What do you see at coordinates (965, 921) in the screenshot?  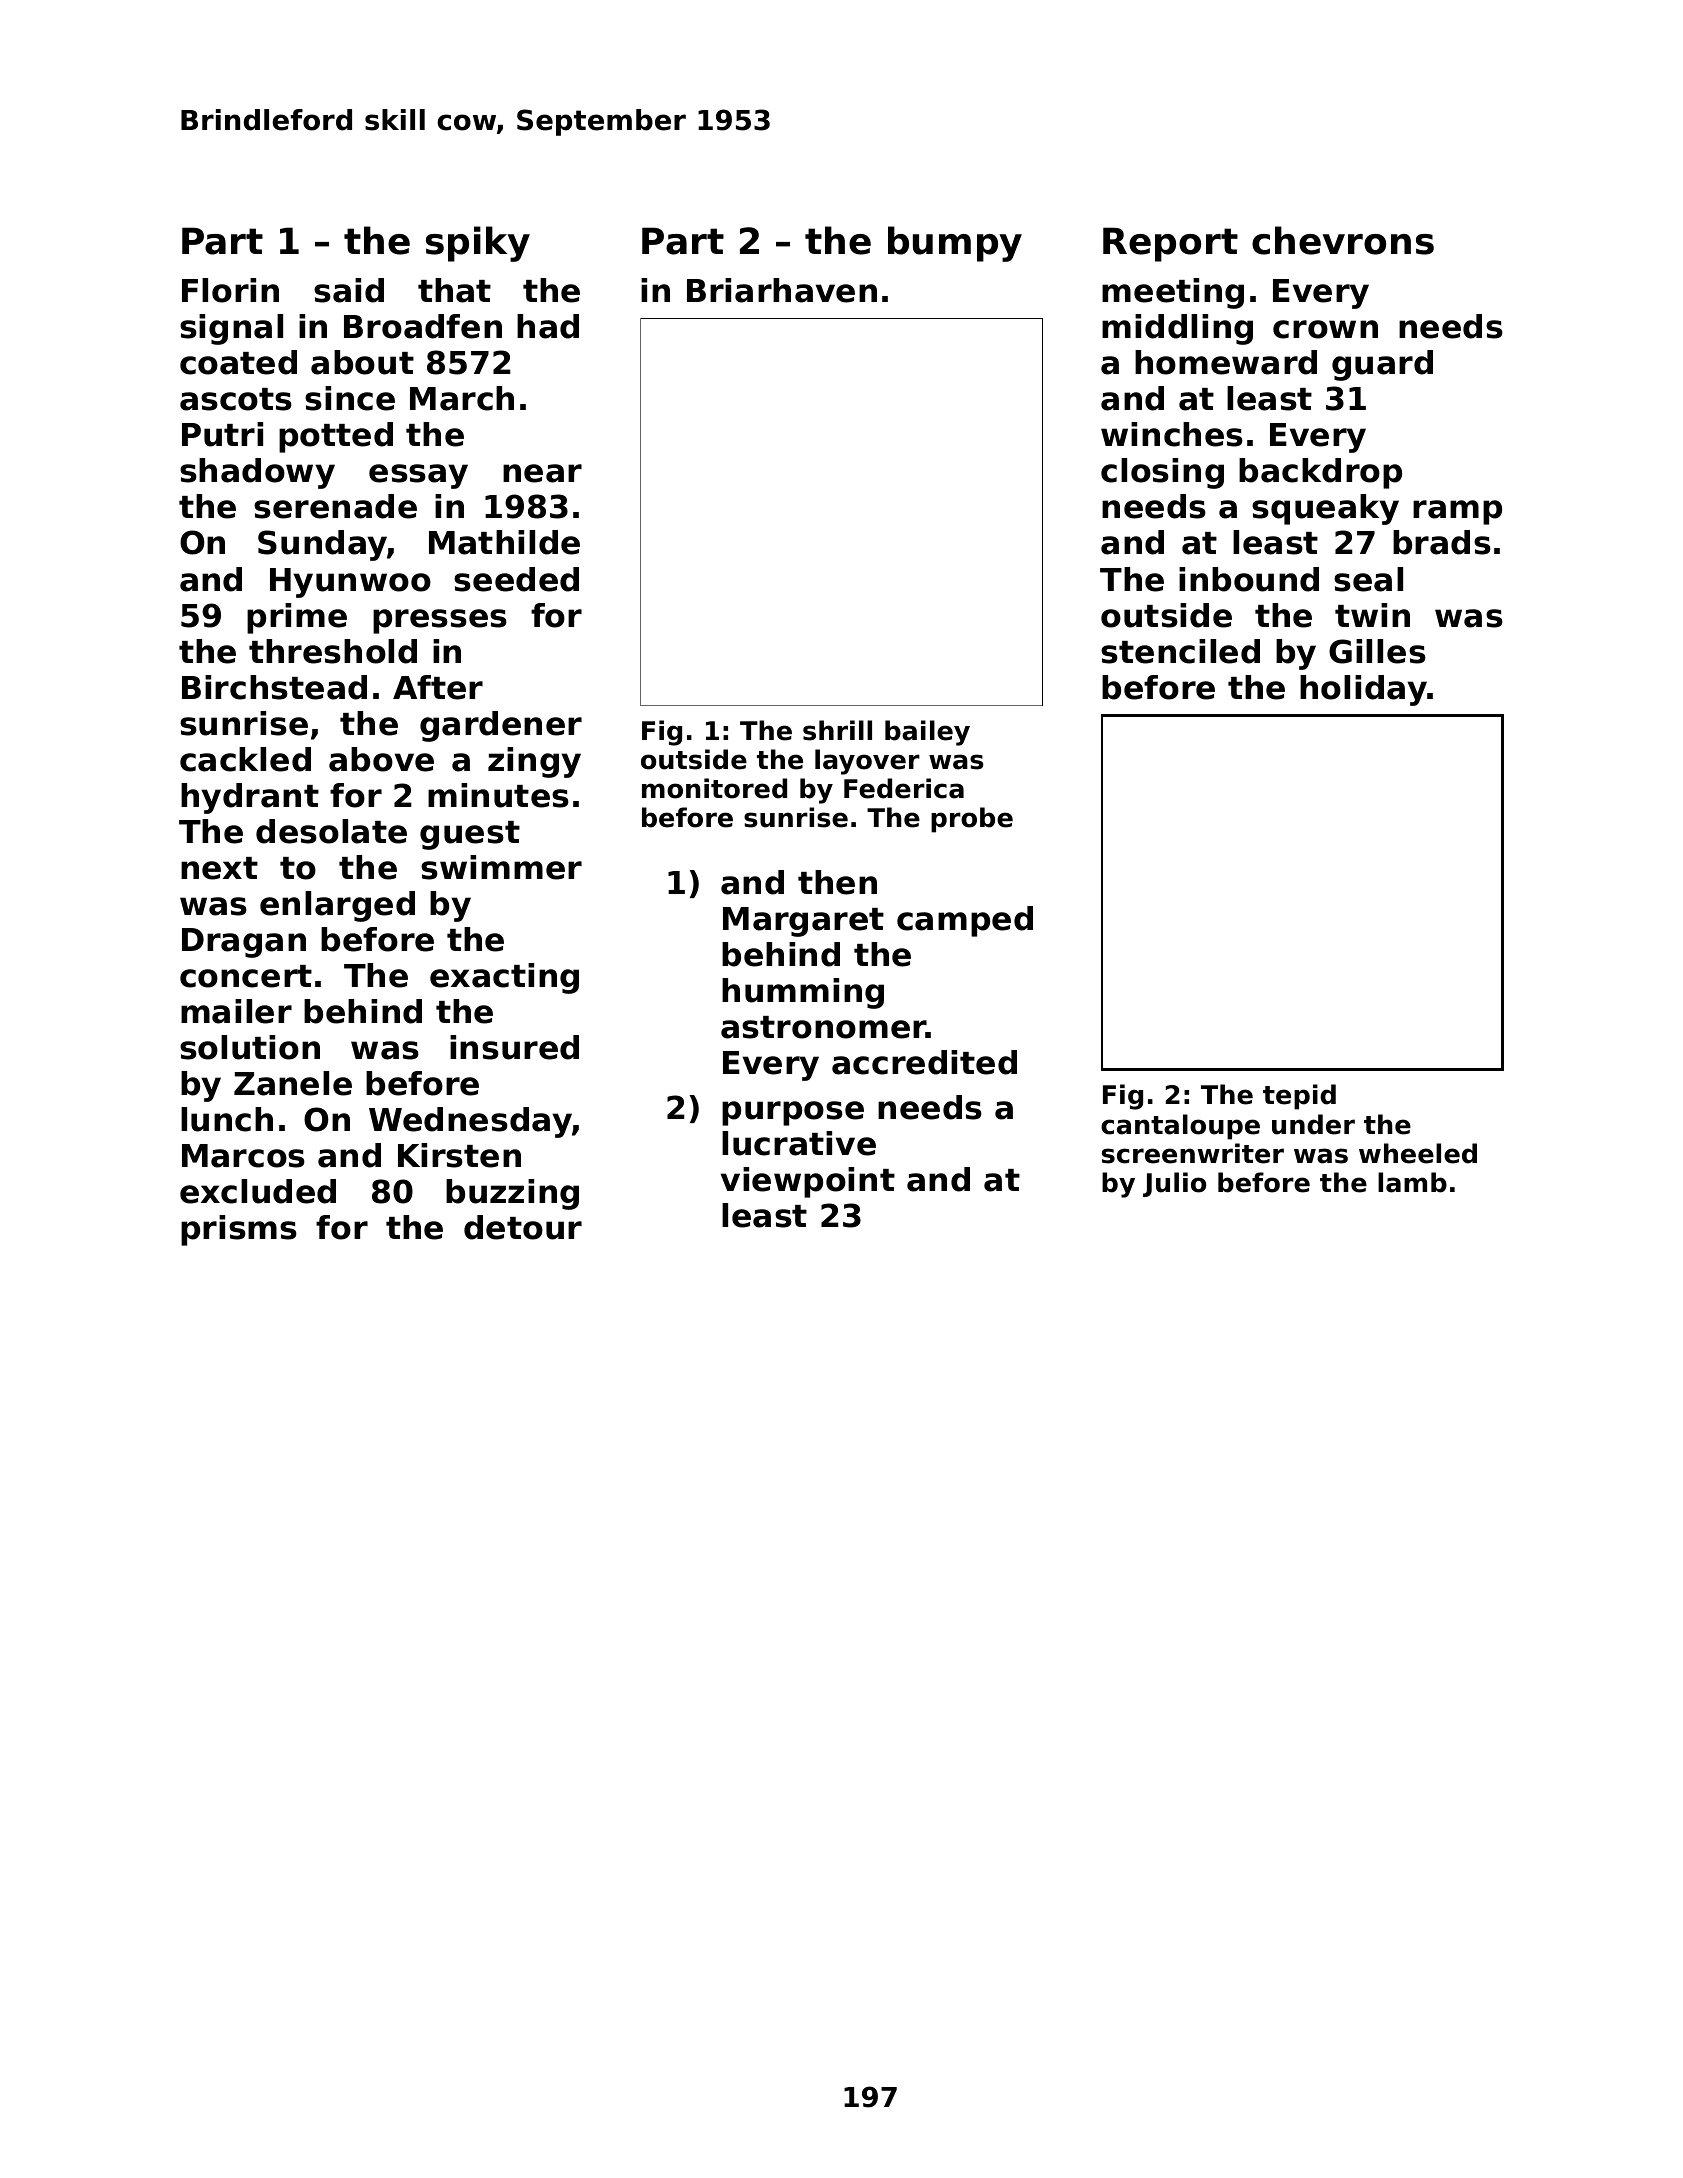 I see `camped` at bounding box center [965, 921].
